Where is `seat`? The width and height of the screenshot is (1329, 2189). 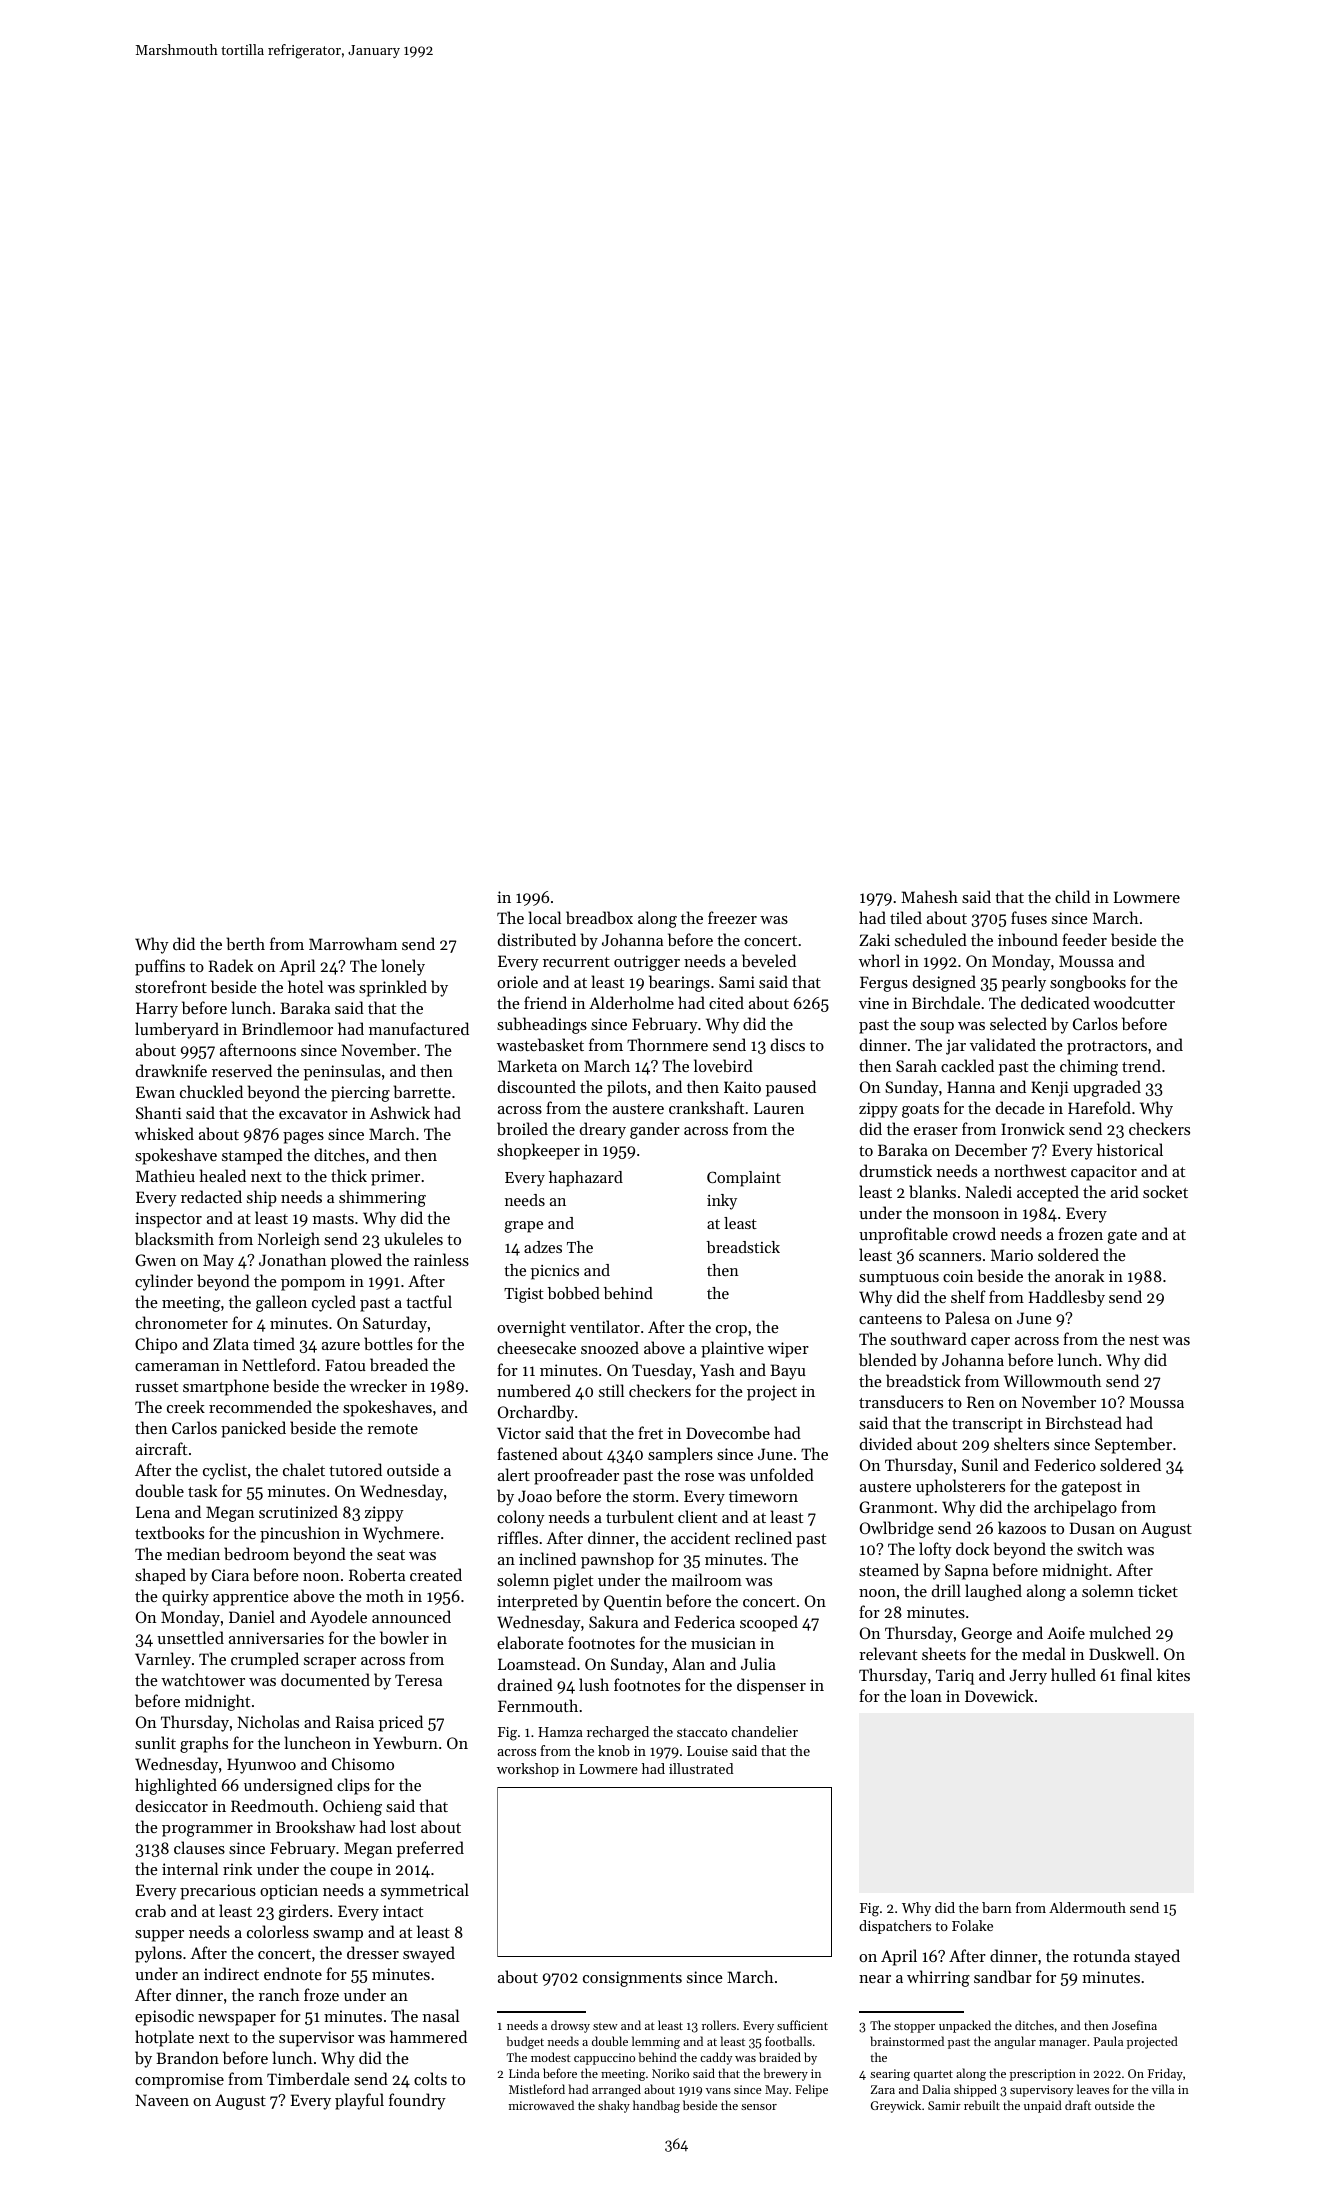 seat is located at coordinates (391, 1555).
